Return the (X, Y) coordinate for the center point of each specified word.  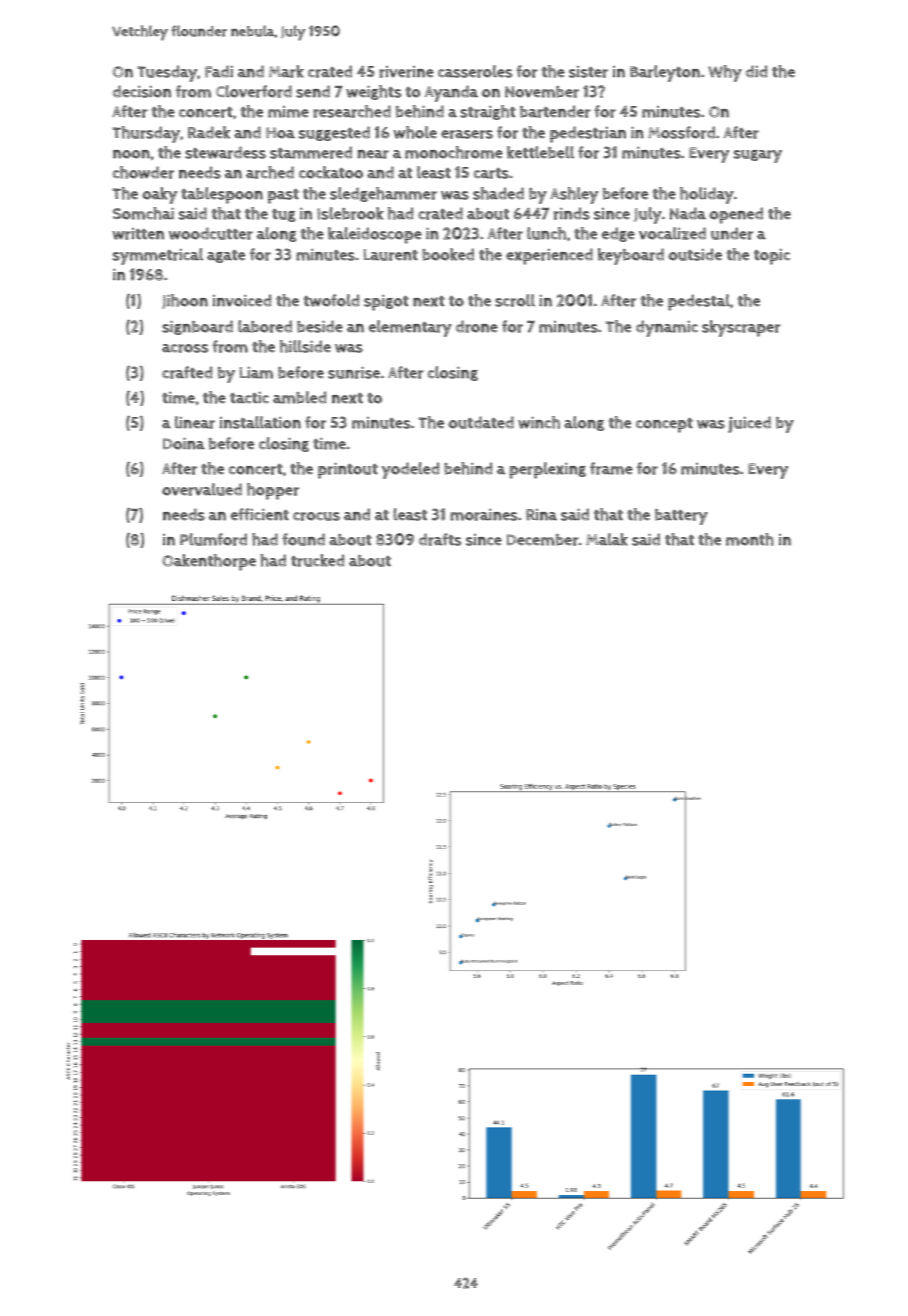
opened (736, 215)
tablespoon (222, 195)
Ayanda (451, 93)
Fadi (219, 71)
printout (348, 470)
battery (681, 517)
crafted (187, 372)
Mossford (681, 132)
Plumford (213, 539)
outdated (481, 422)
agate (226, 256)
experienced (549, 256)
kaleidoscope (375, 235)
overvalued (202, 489)
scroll (515, 300)
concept (664, 425)
